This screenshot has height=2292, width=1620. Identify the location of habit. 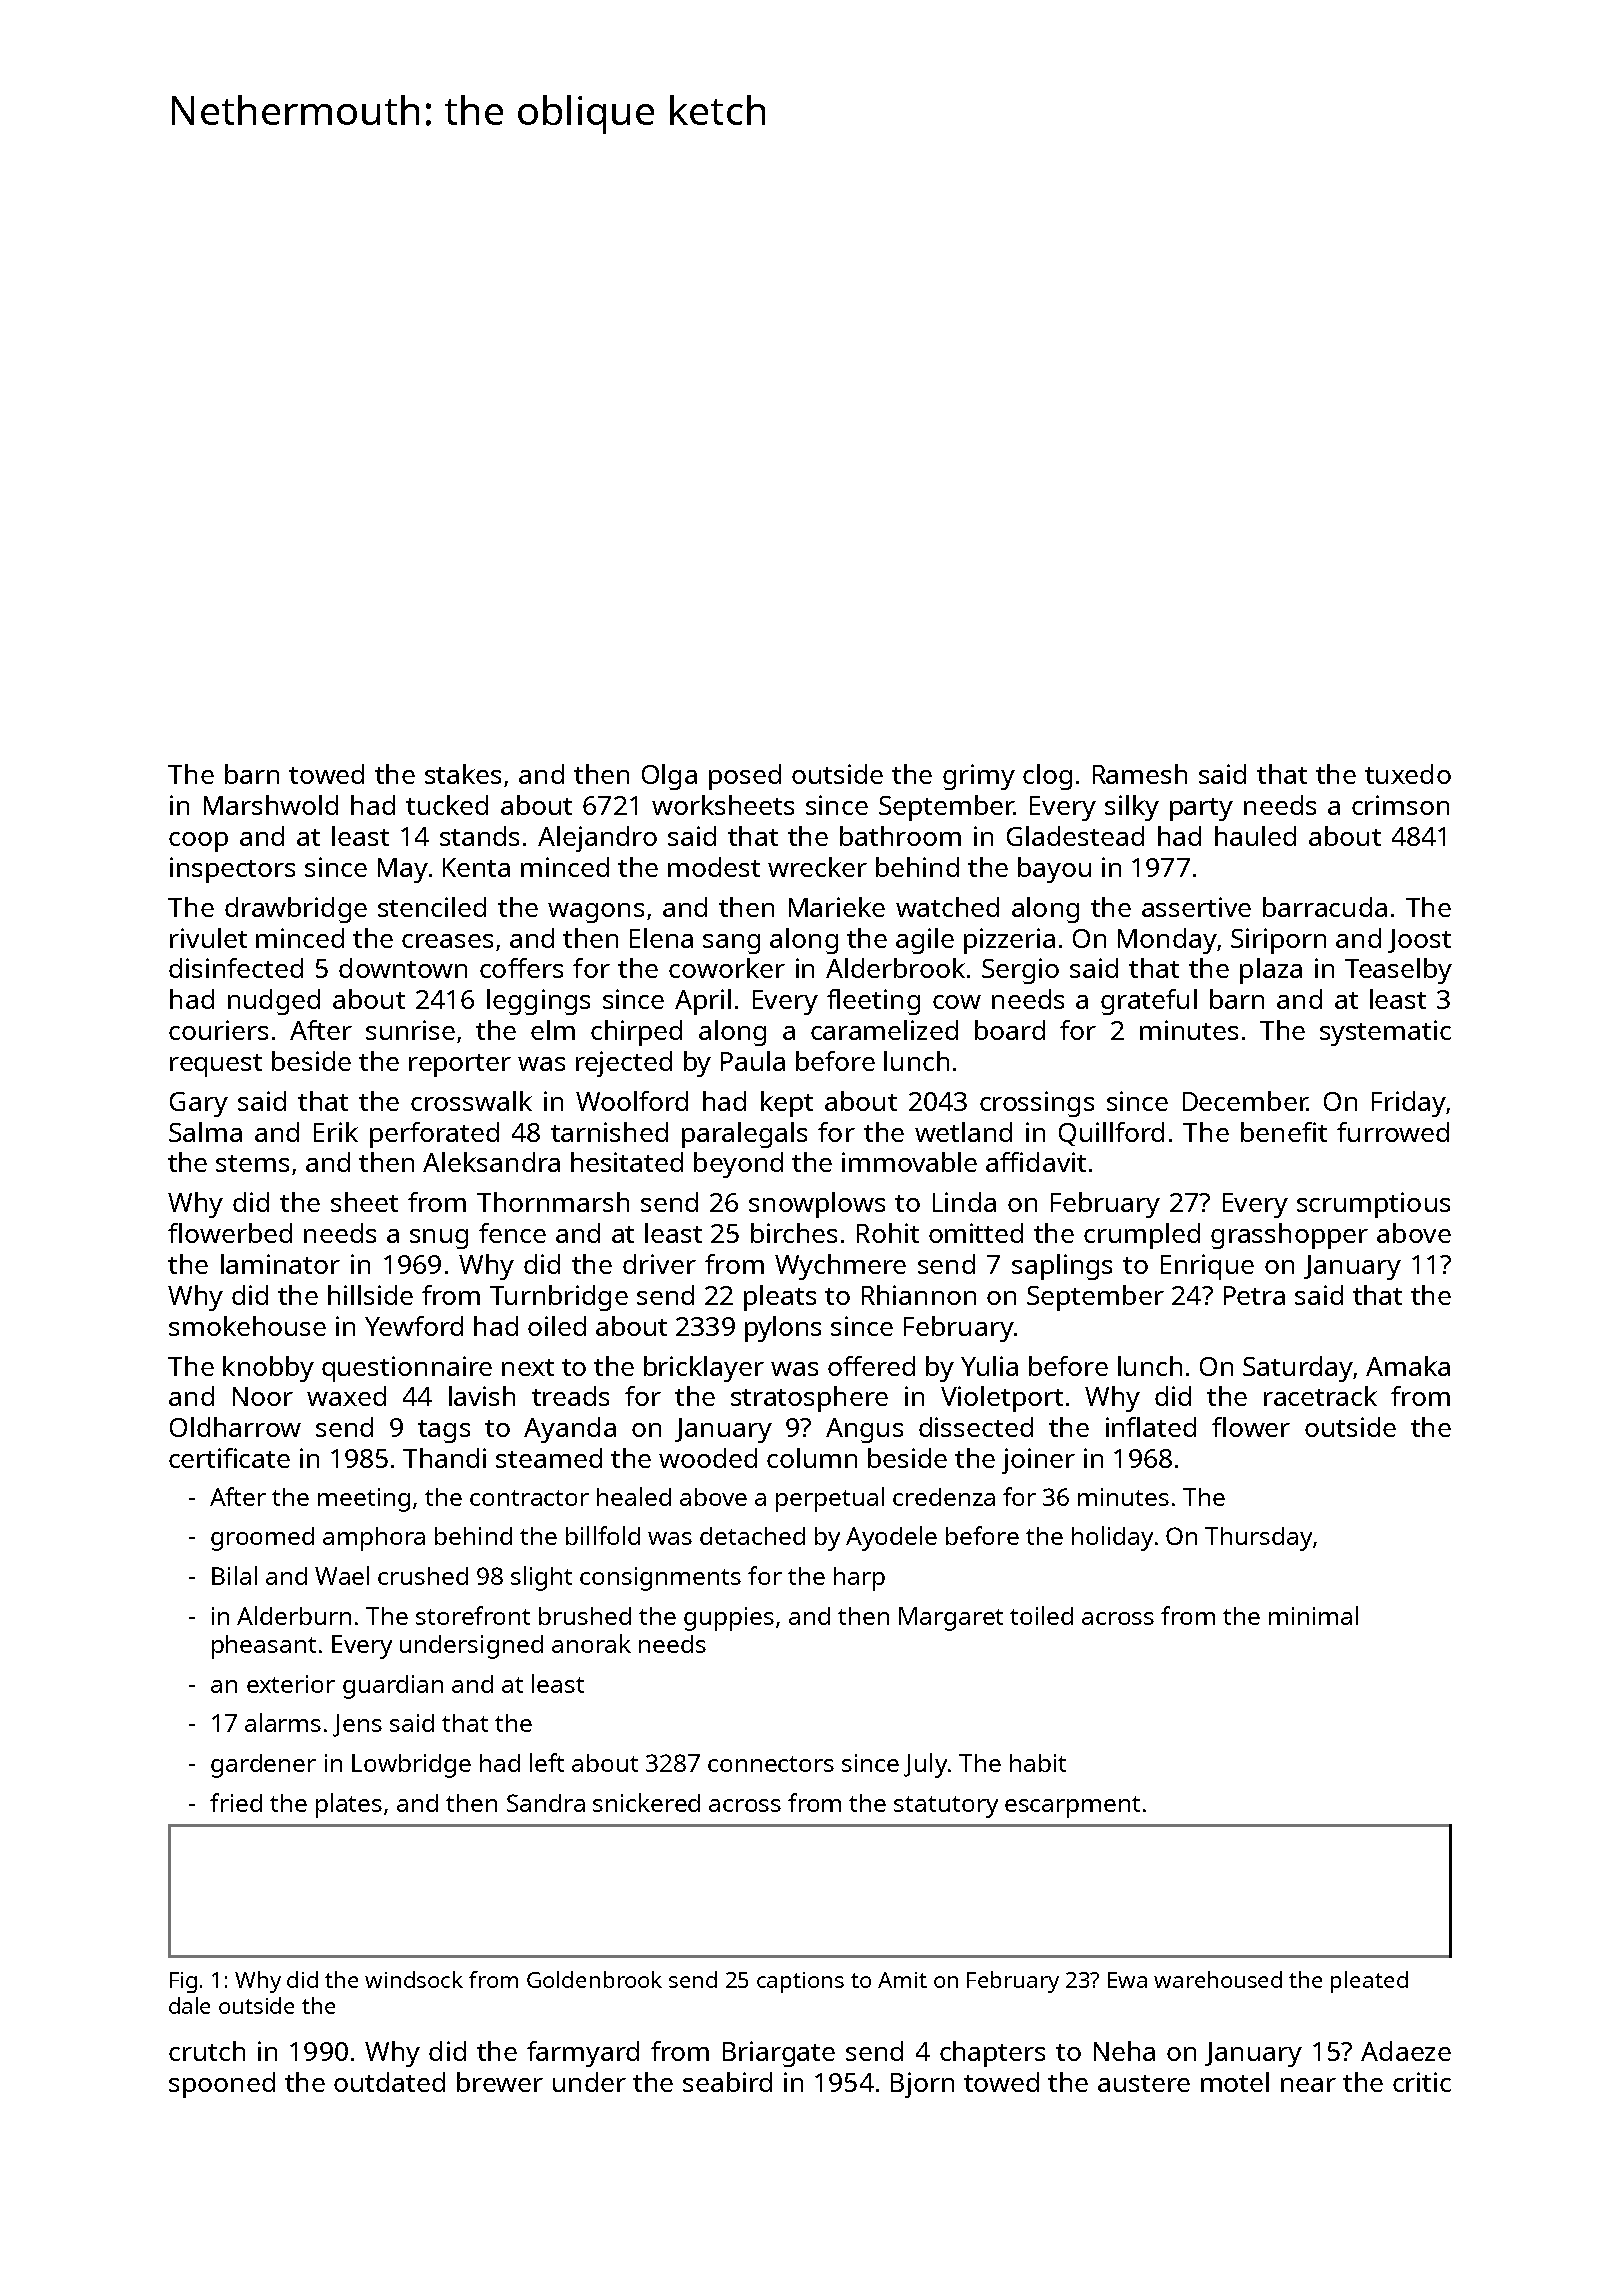
(1038, 1763).
